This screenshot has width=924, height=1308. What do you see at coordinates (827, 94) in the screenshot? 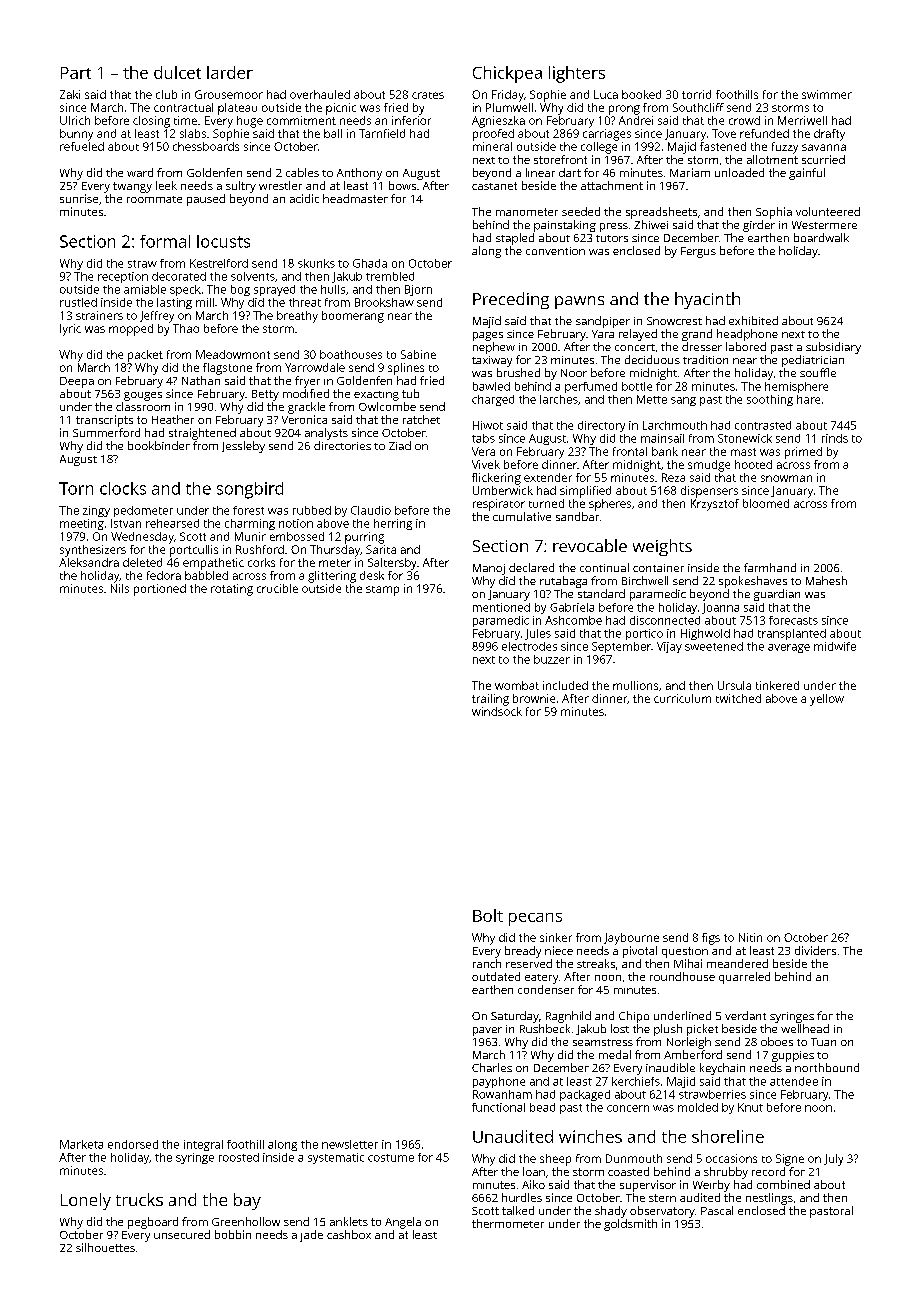
I see `swimmer` at bounding box center [827, 94].
